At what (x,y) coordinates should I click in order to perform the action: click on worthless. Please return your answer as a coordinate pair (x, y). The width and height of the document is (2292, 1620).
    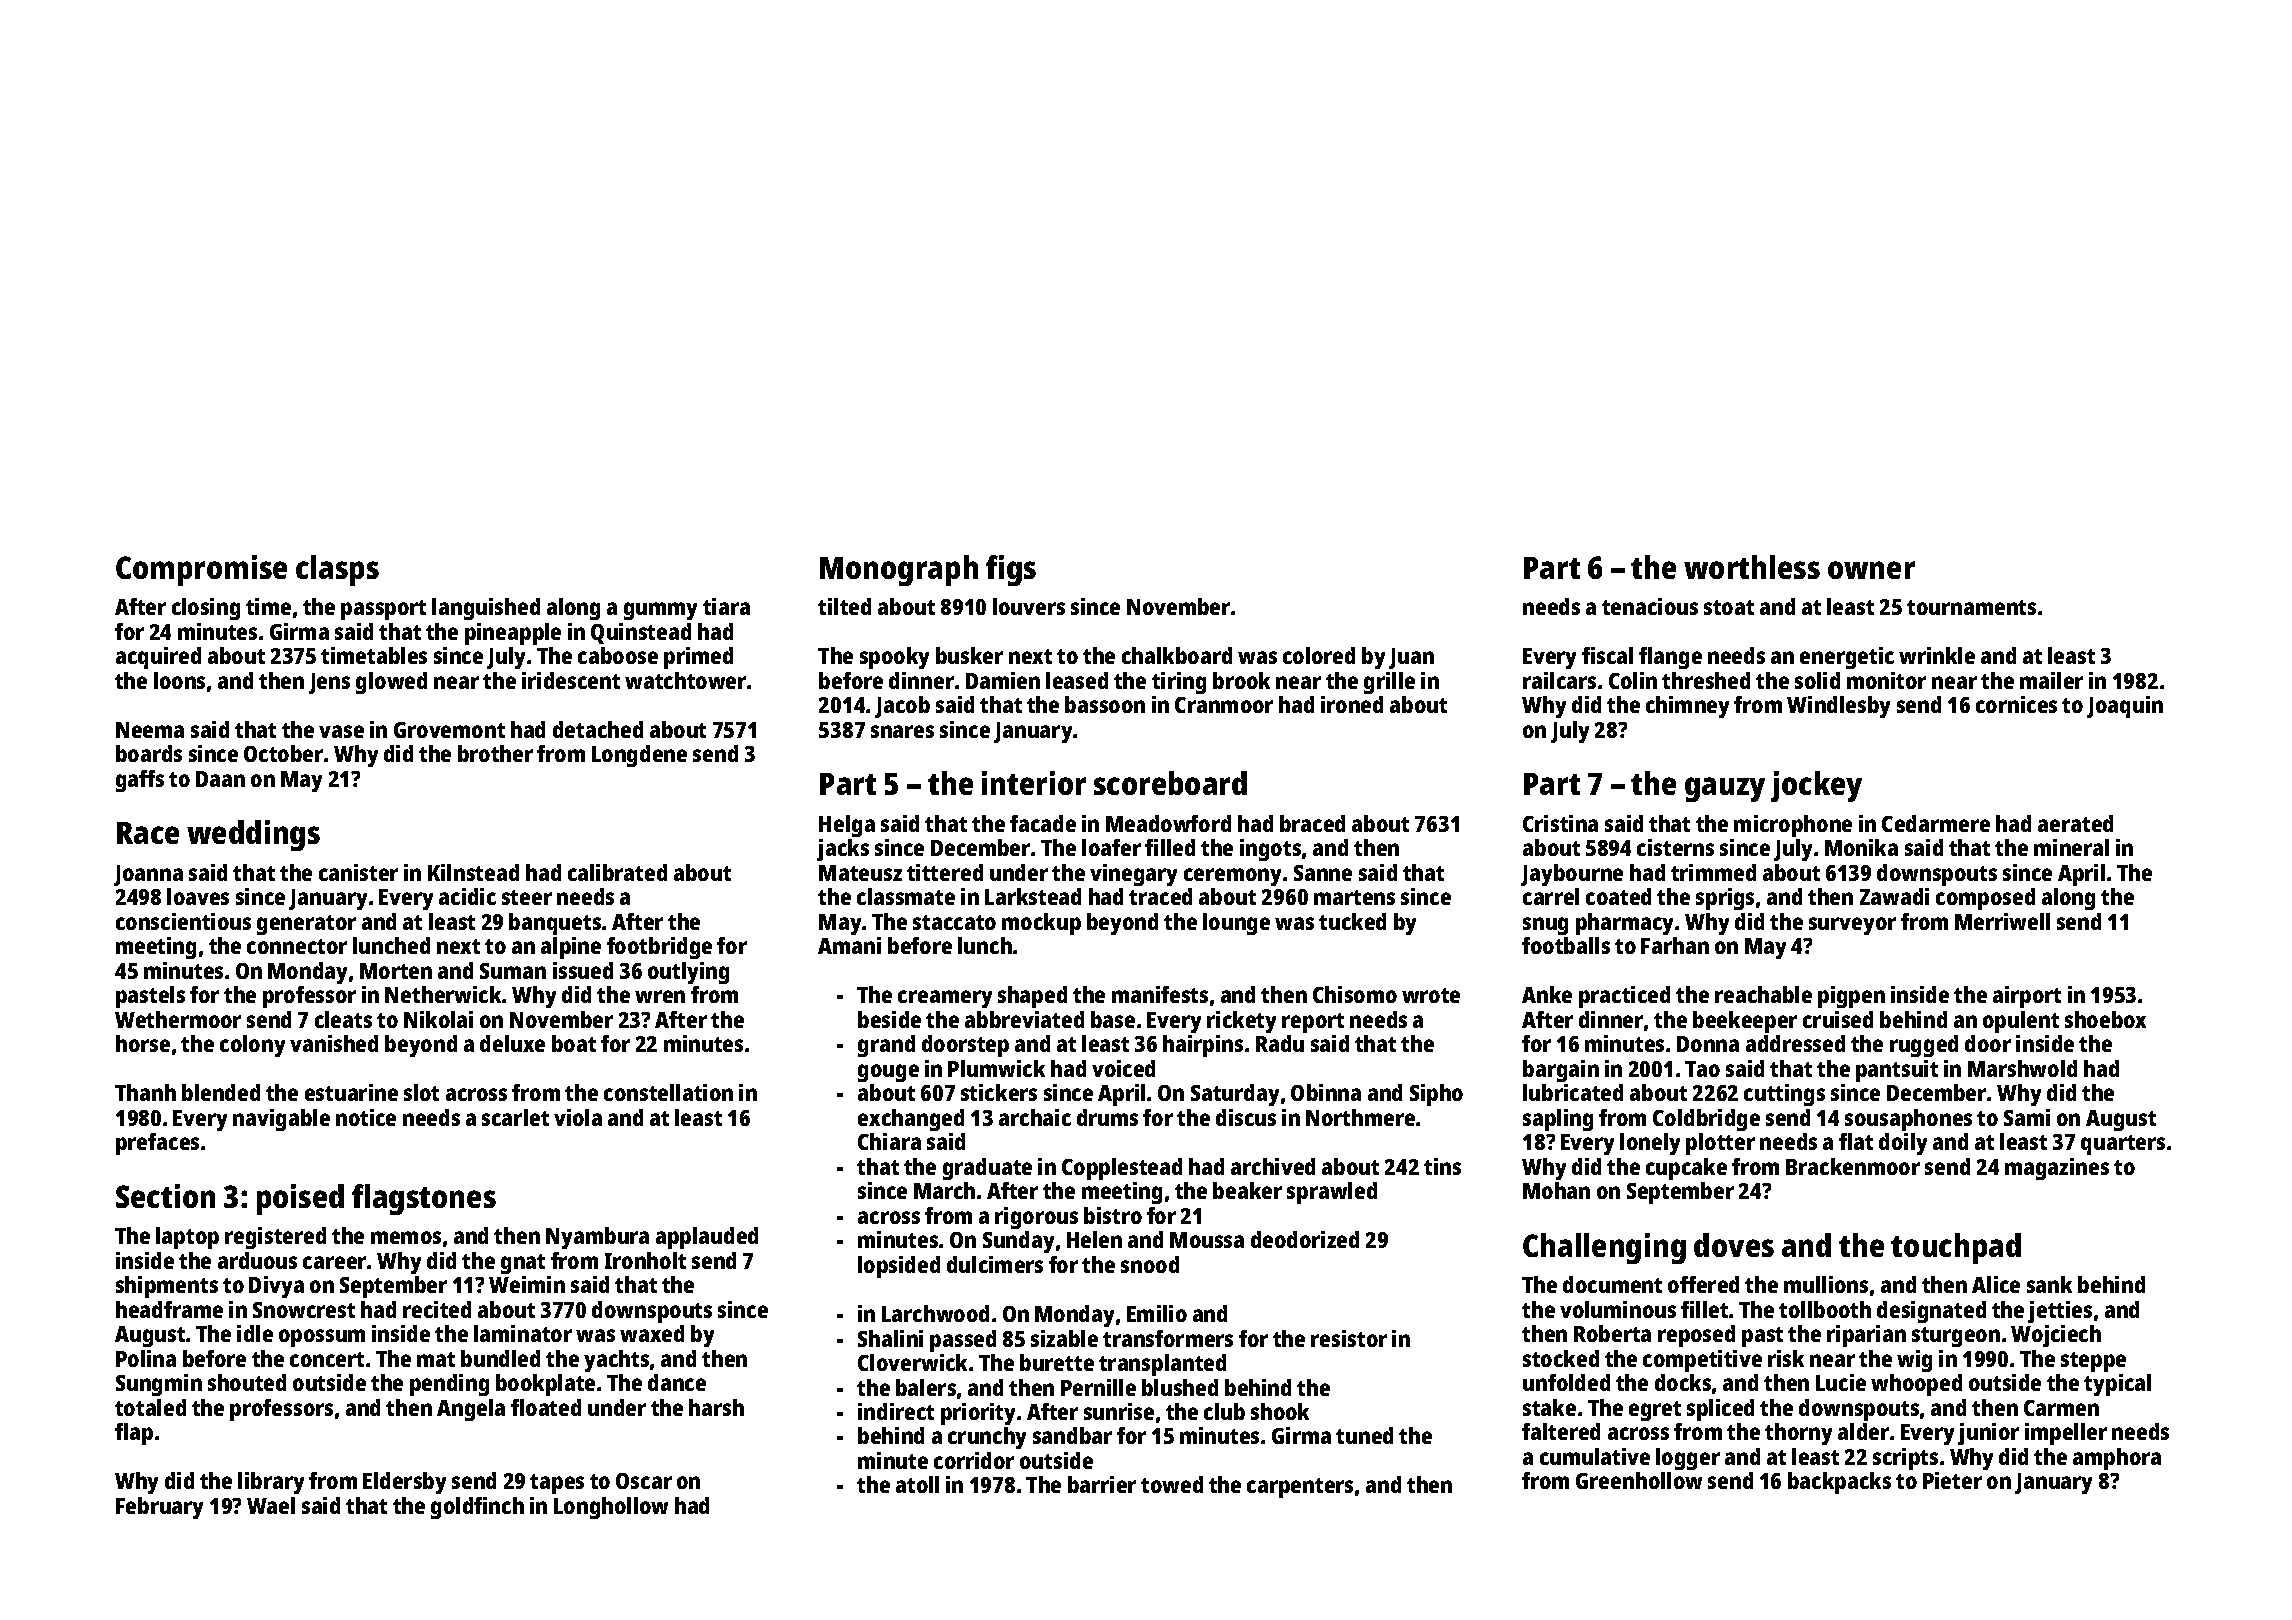
    Looking at the image, I should click on (1752, 567).
